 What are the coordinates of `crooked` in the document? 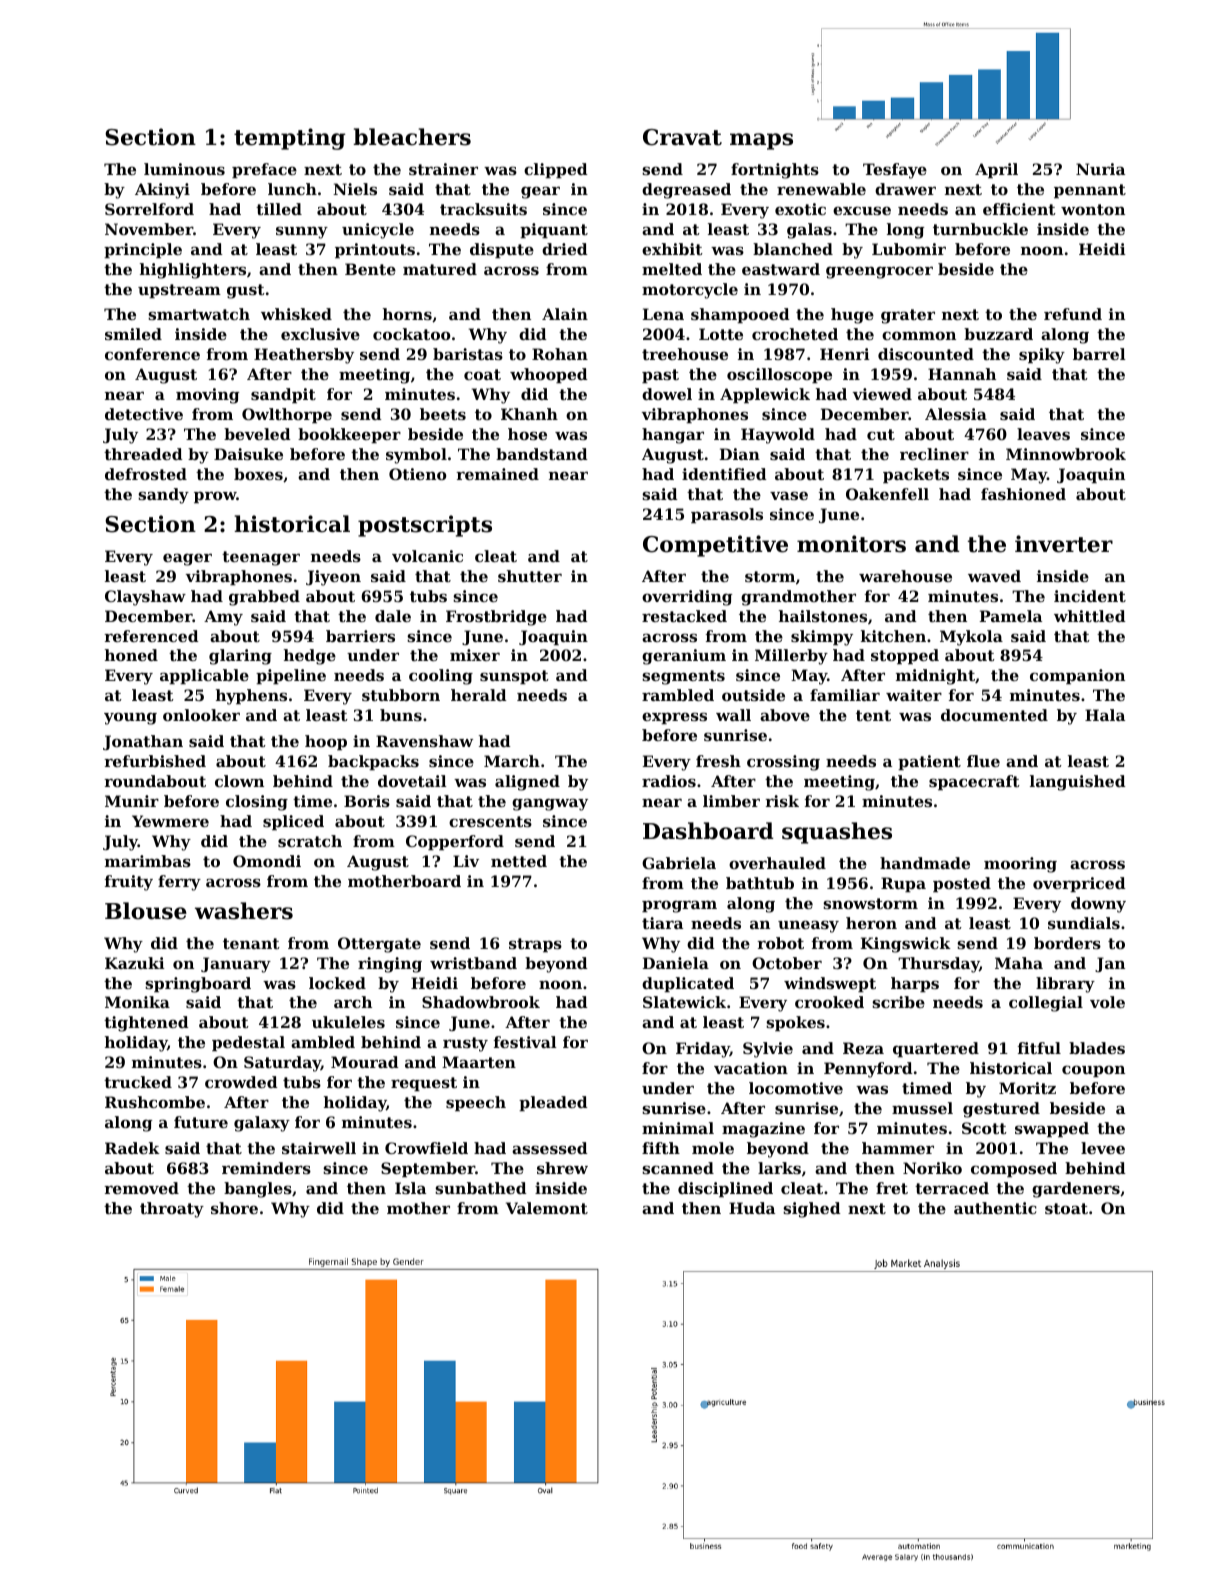 It's located at (829, 1002).
